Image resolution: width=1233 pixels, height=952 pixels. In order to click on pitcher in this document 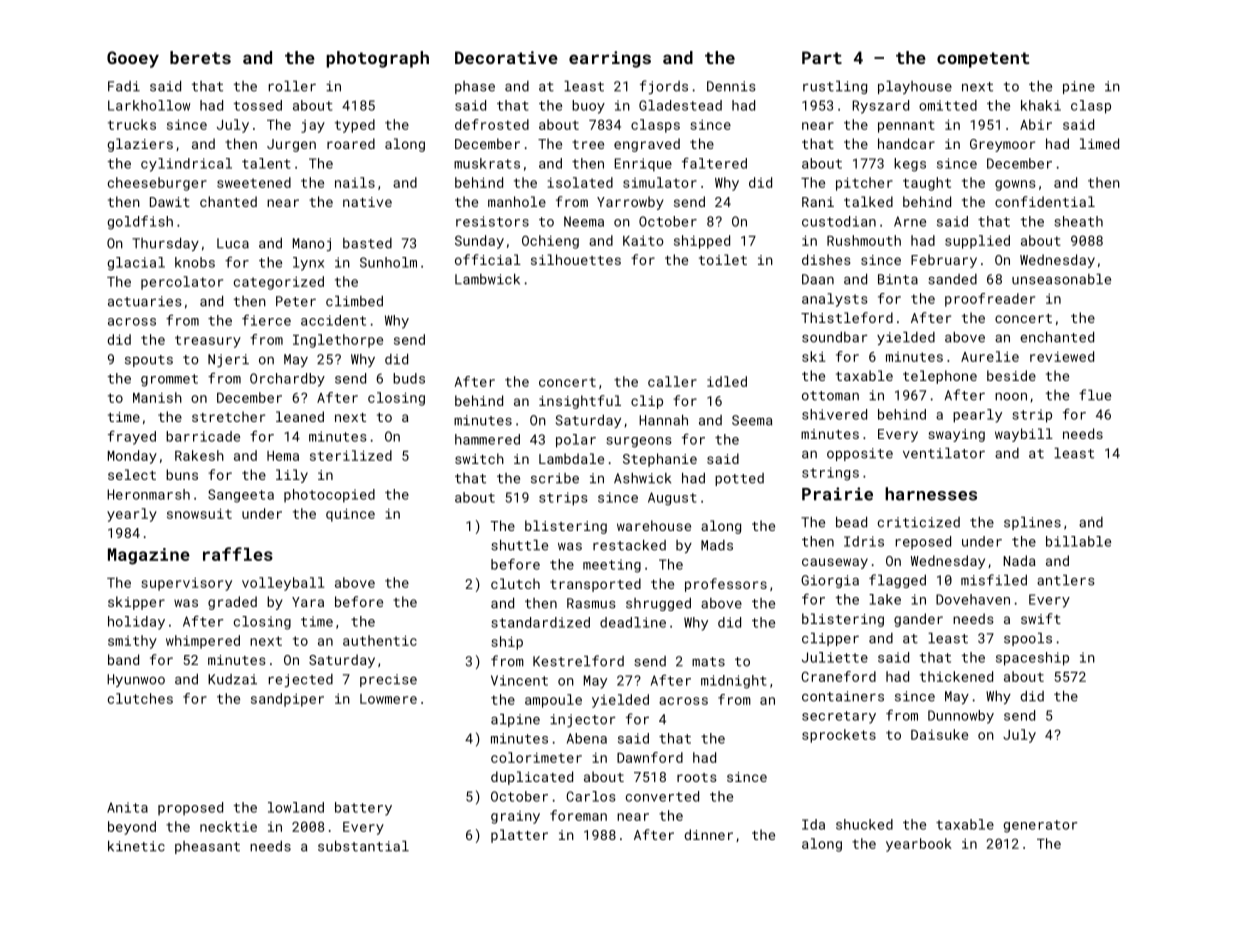, I will do `click(864, 184)`.
